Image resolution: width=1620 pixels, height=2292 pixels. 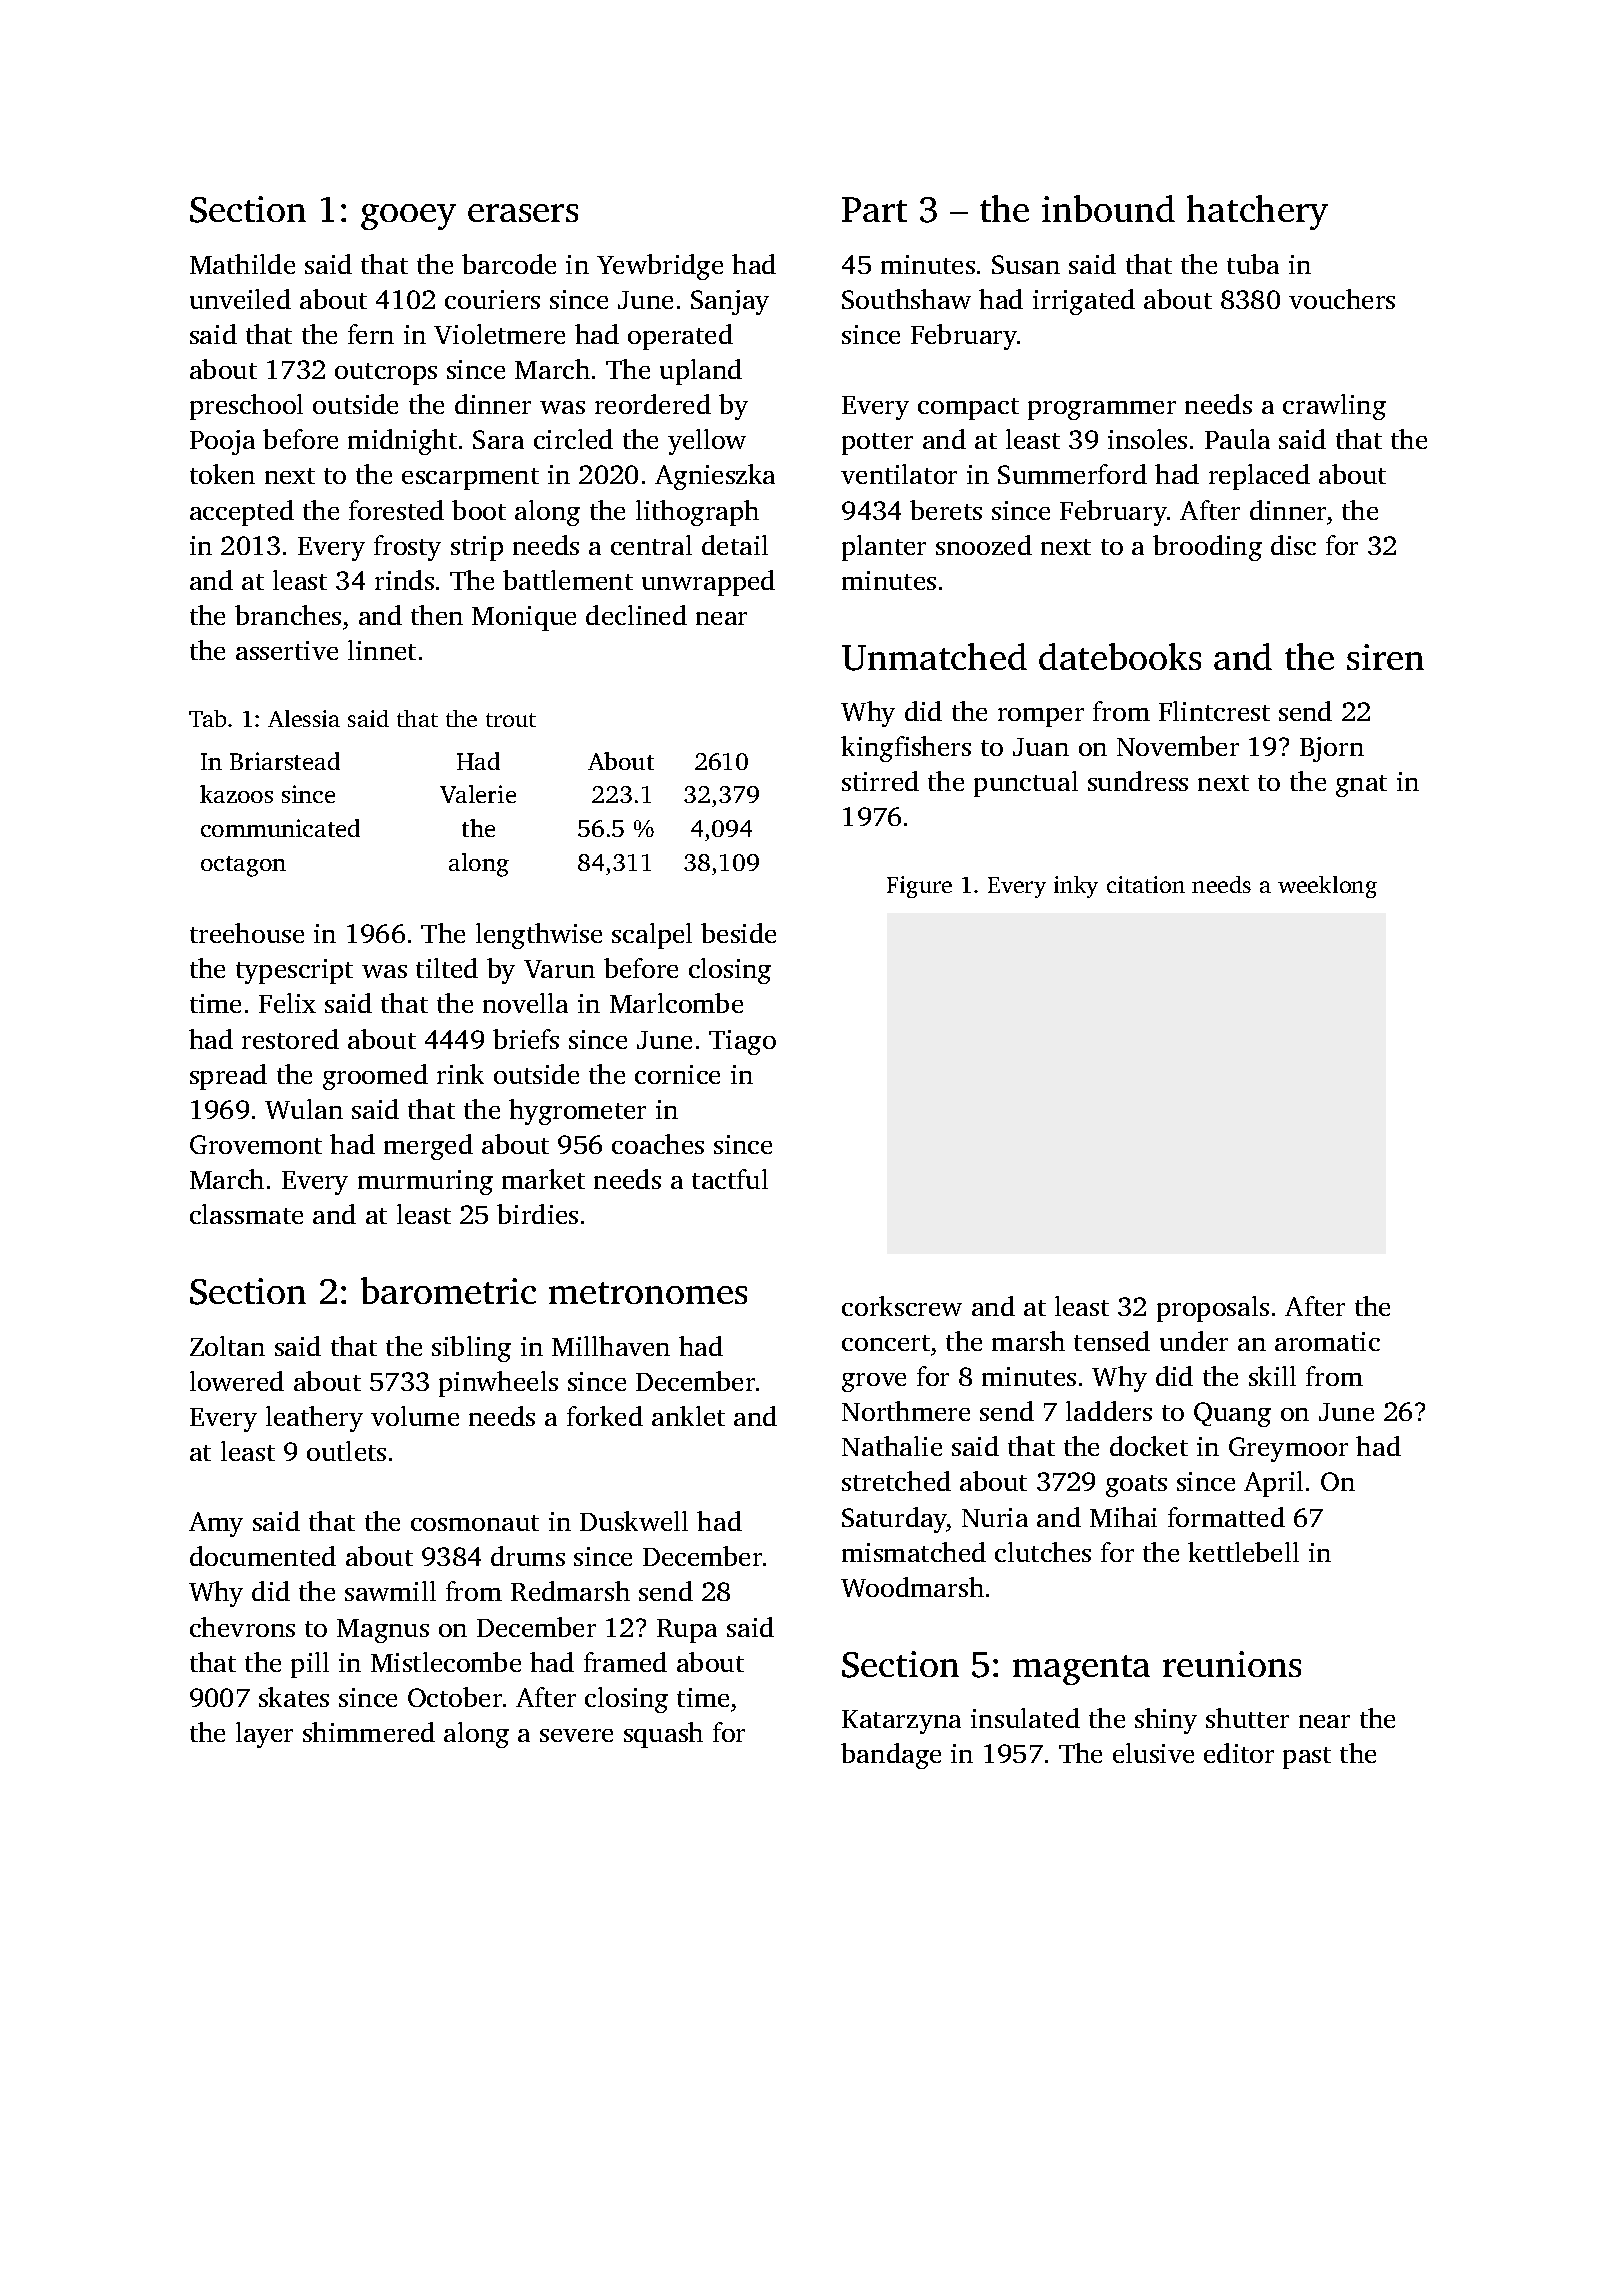 What do you see at coordinates (227, 1346) in the screenshot?
I see `Zoltan` at bounding box center [227, 1346].
